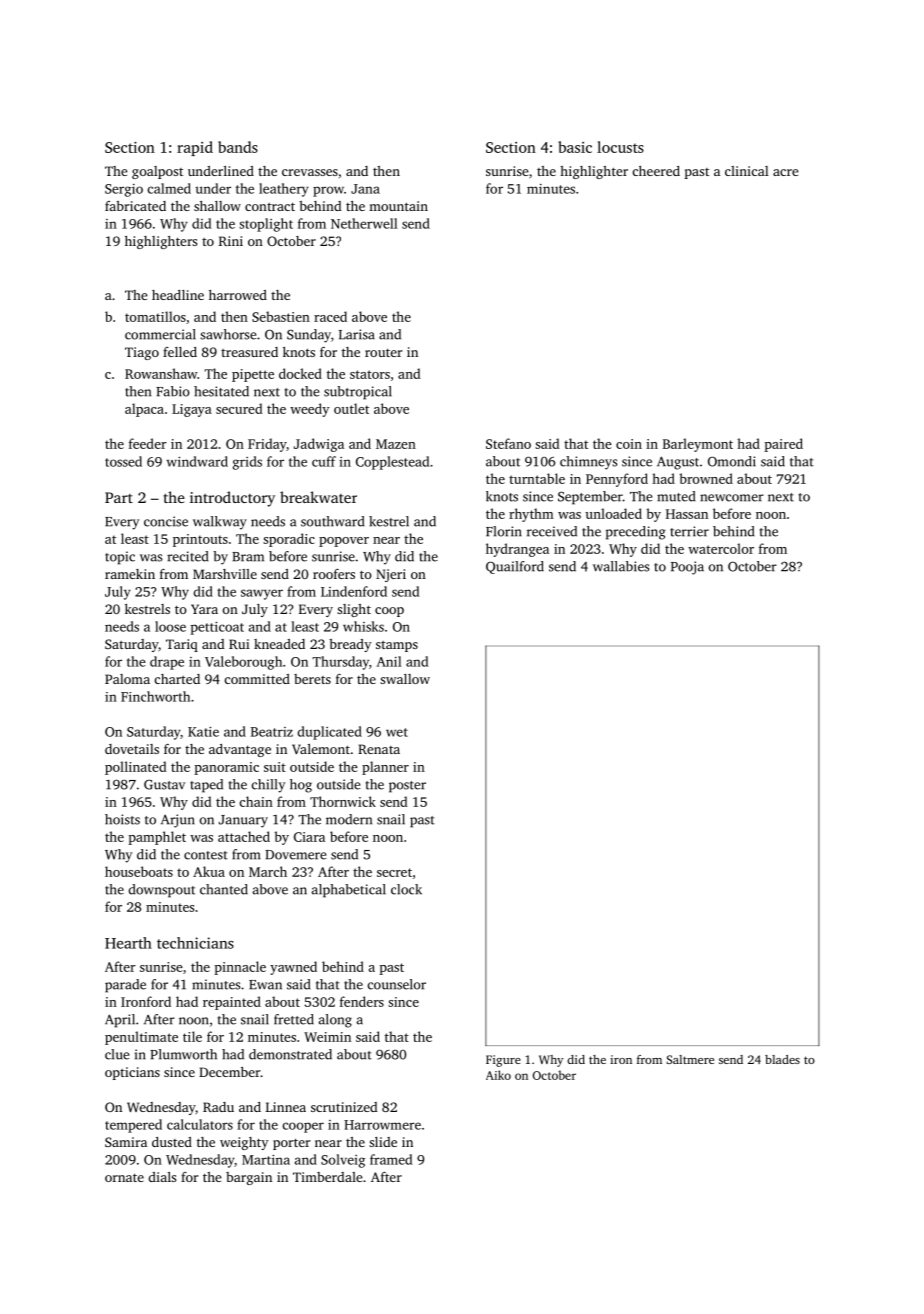  I want to click on Saltmere, so click(690, 1059).
